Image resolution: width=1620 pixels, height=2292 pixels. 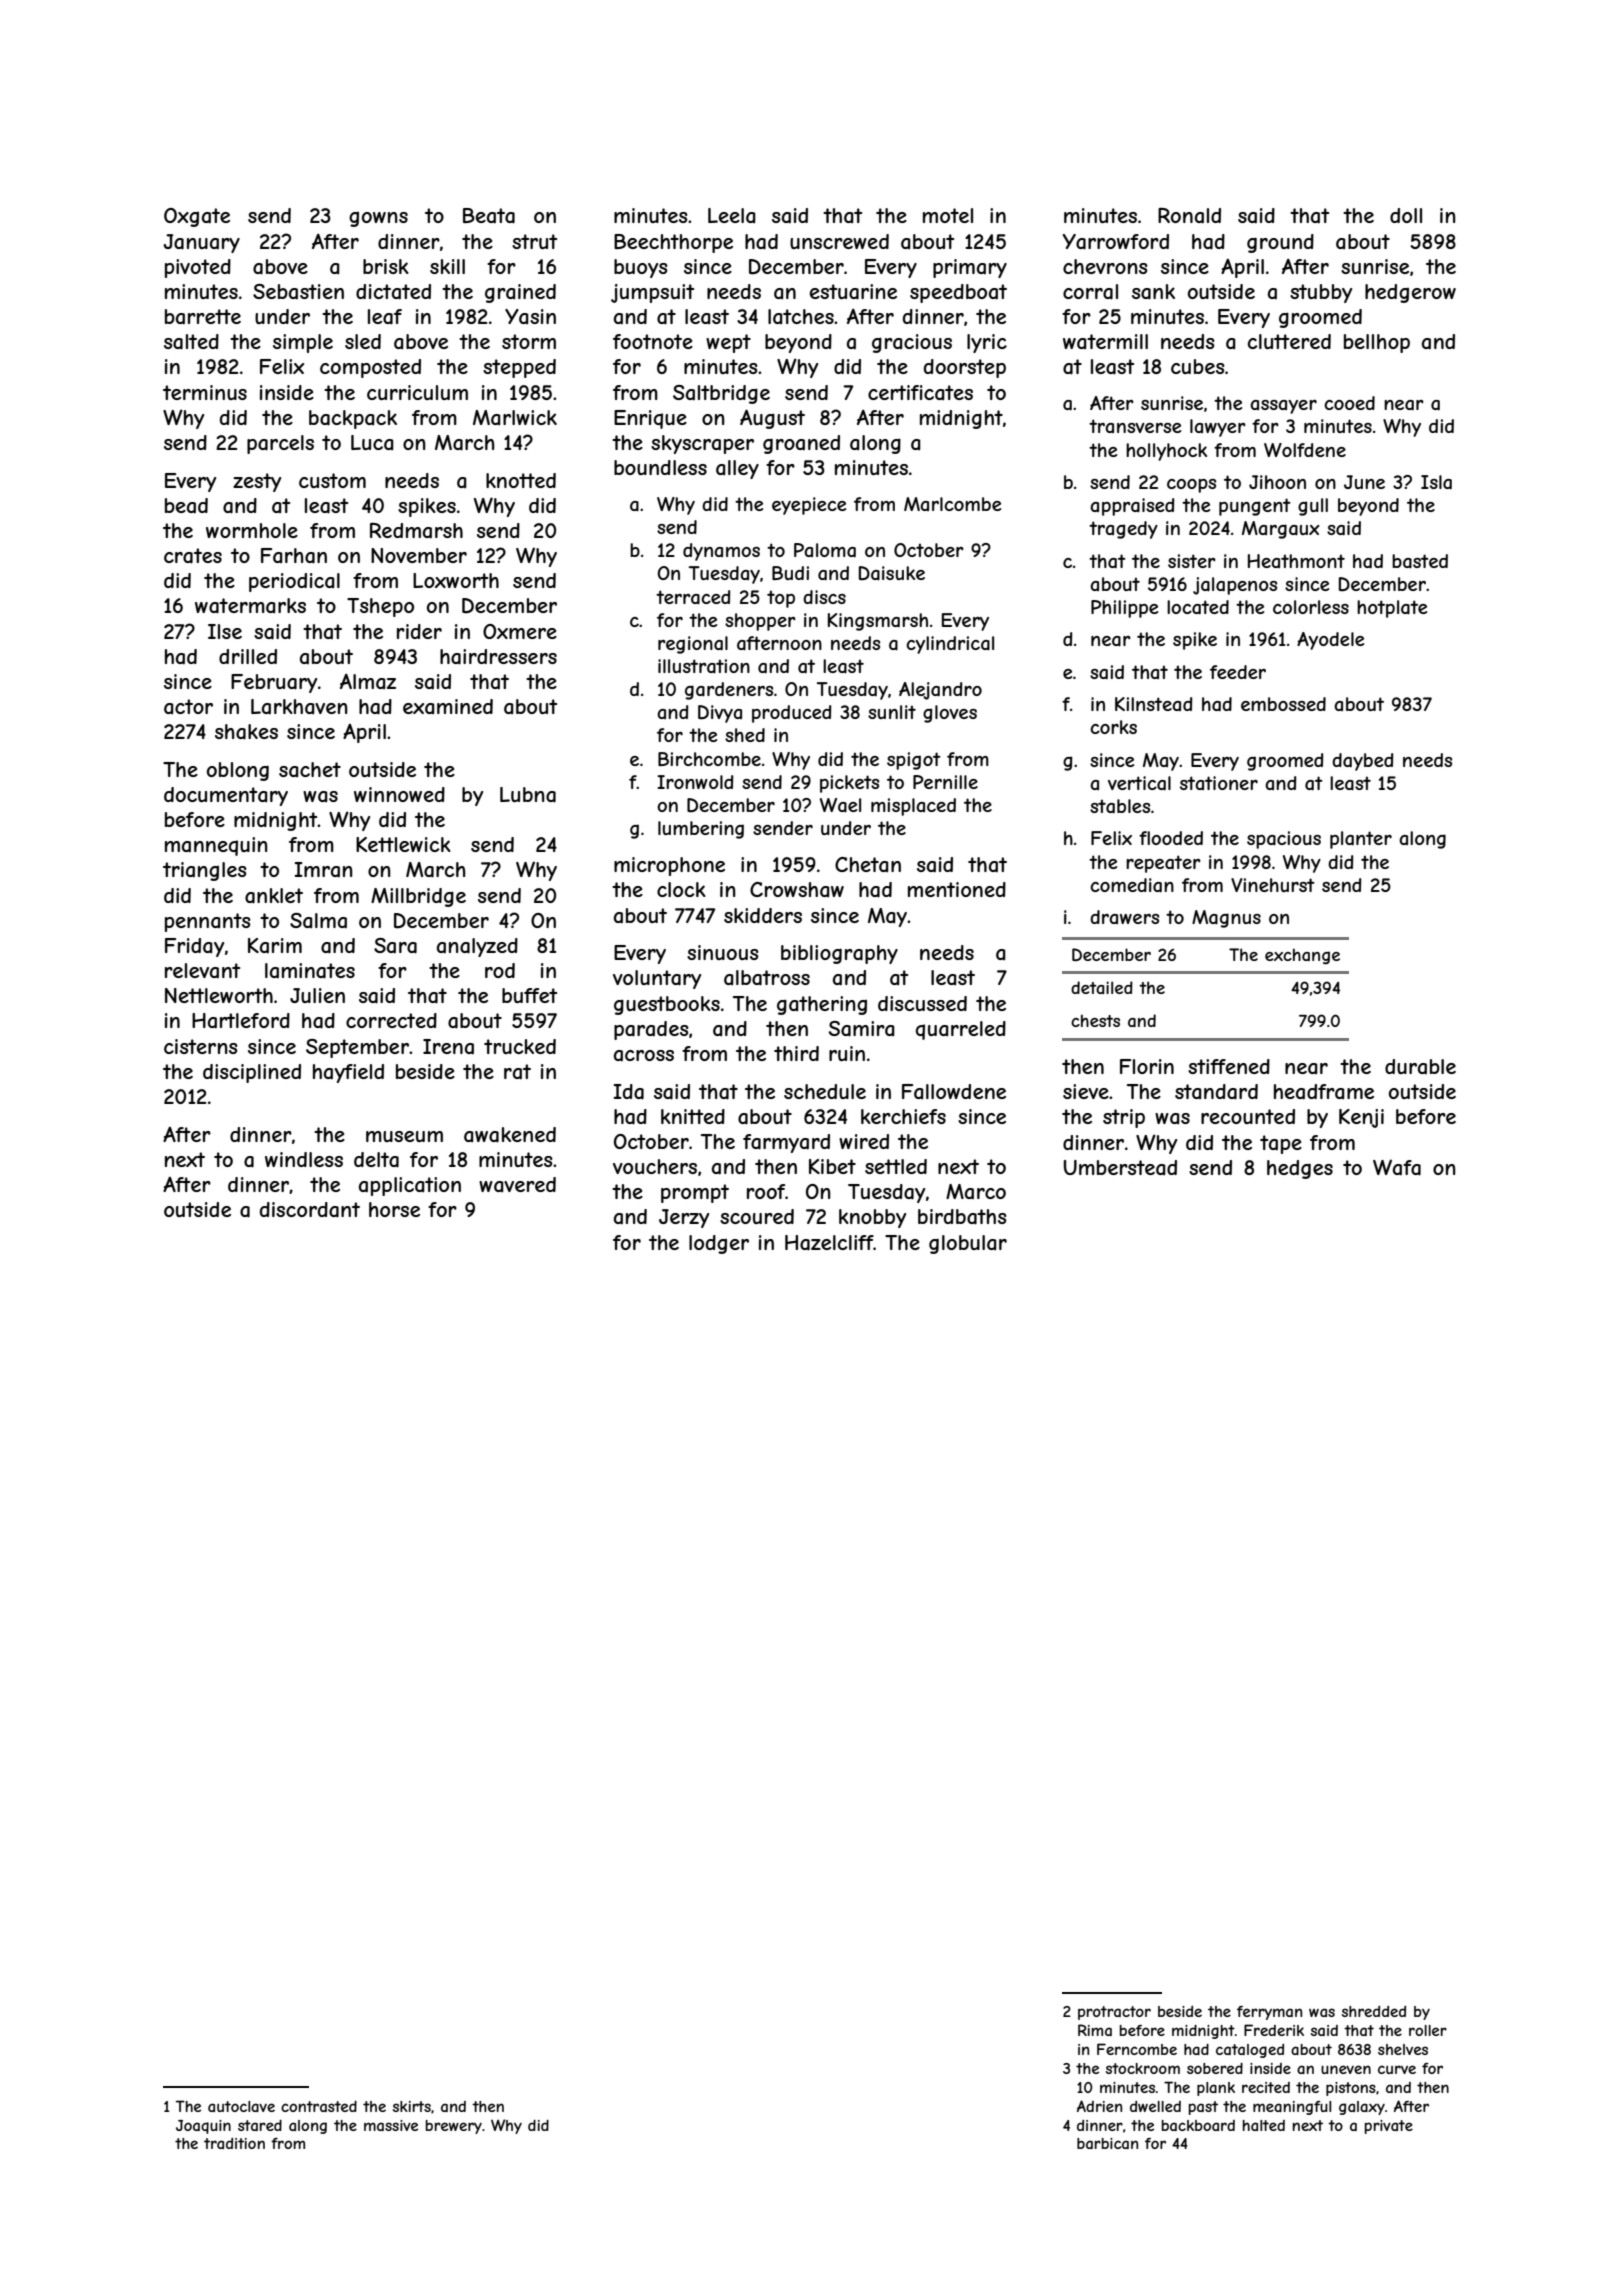 What do you see at coordinates (719, 1244) in the image?
I see `lodger` at bounding box center [719, 1244].
